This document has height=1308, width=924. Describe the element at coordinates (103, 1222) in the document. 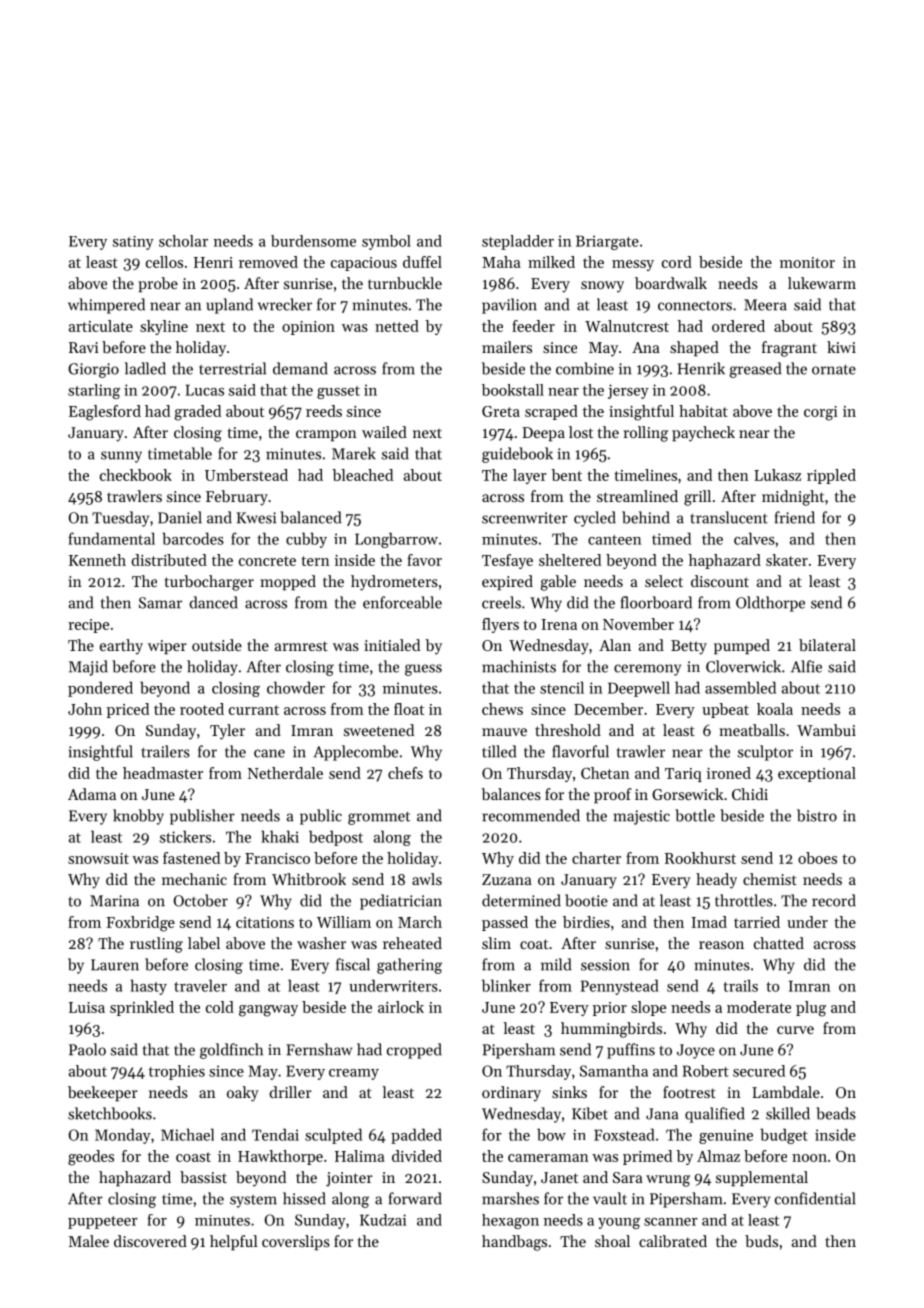

I see `puppeteer` at that location.
